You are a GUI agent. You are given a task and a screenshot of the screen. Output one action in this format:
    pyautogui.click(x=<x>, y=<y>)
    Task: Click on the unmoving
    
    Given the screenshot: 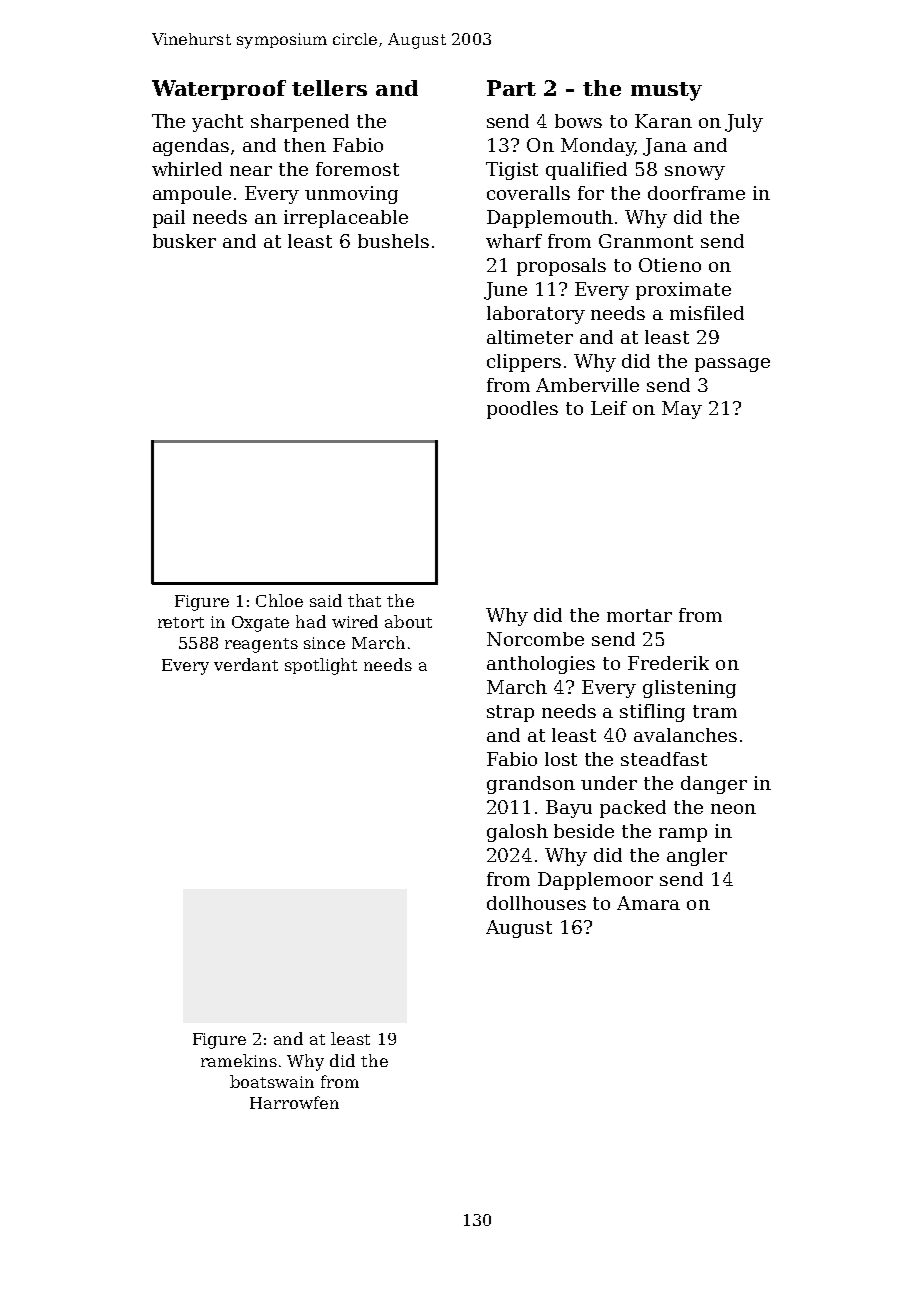 What is the action you would take?
    pyautogui.click(x=351, y=195)
